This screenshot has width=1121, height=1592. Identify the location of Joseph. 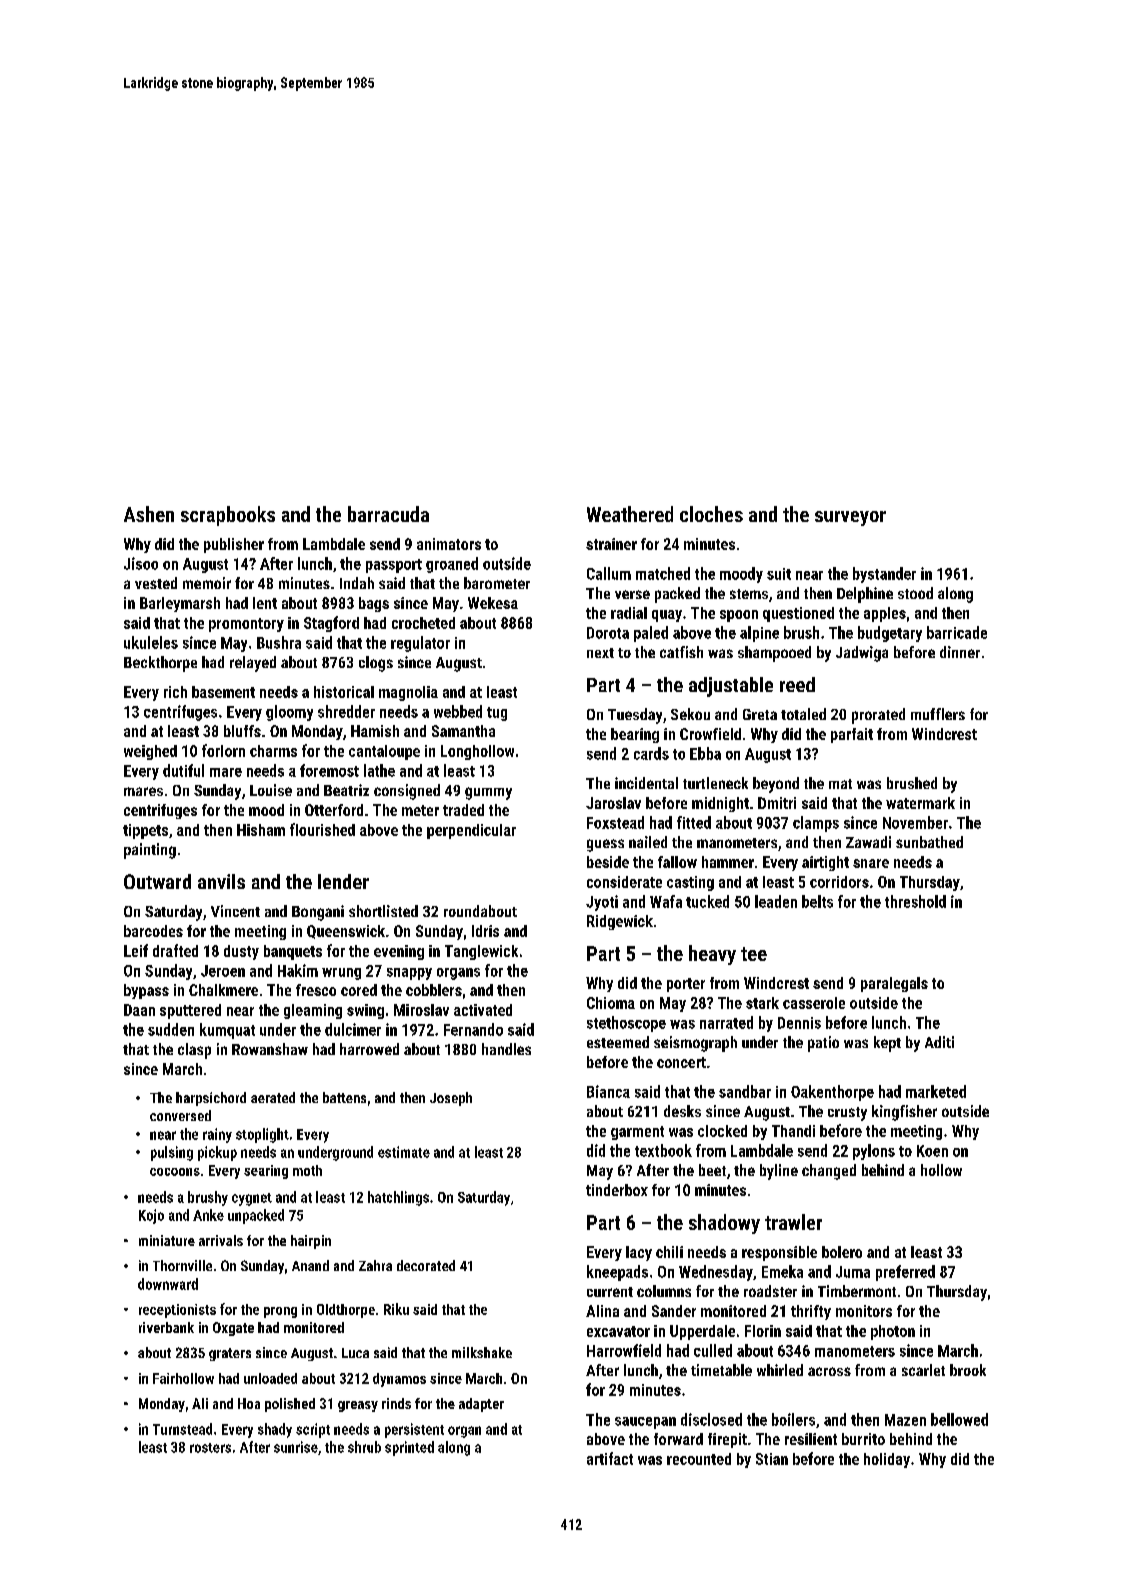
(451, 1099).
